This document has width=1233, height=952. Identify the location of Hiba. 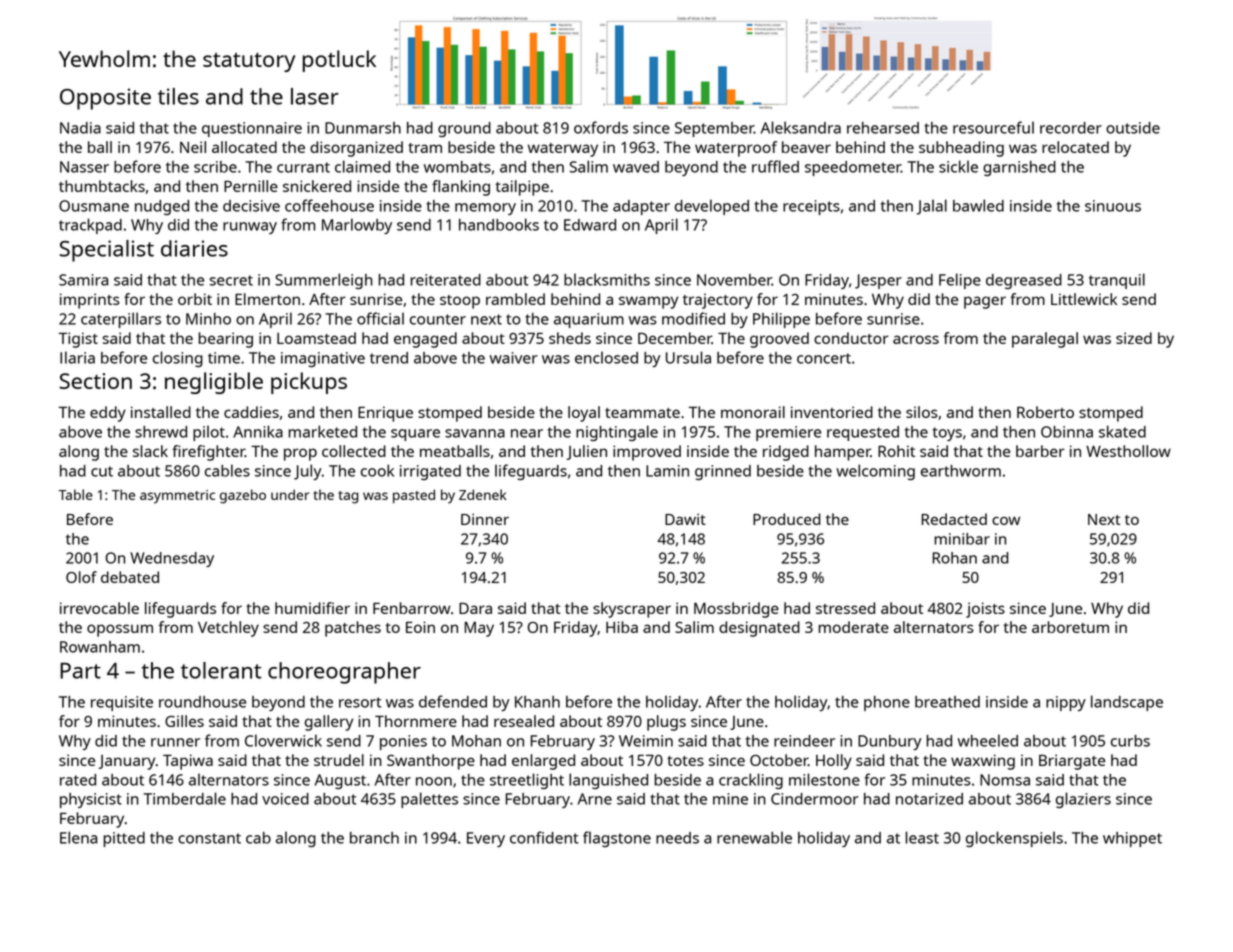
(622, 627).
